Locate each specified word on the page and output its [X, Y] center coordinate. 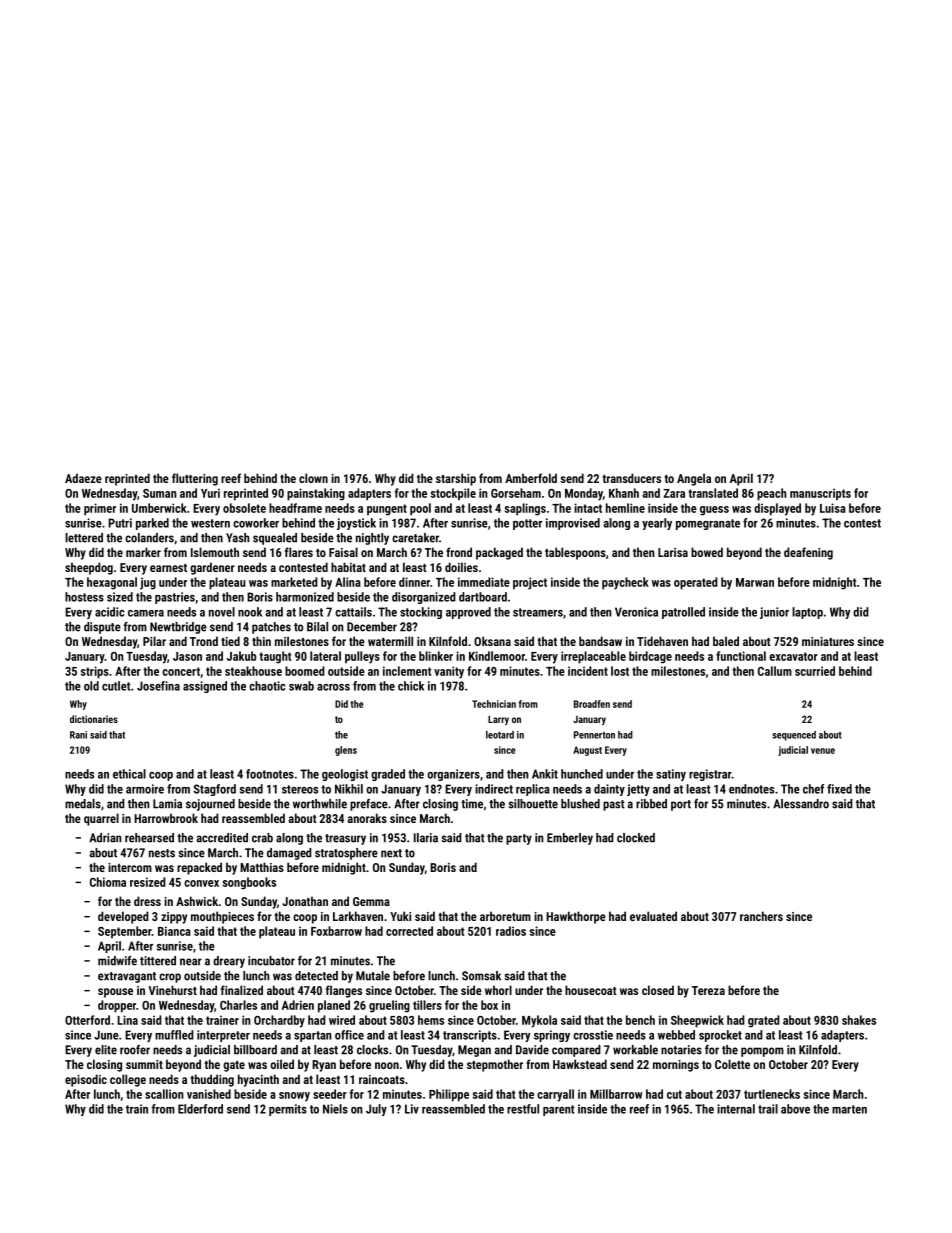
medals [83, 804]
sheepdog [89, 568]
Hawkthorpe [576, 917]
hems [431, 1020]
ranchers [761, 916]
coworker [256, 523]
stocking [421, 613]
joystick [356, 524]
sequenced [794, 736]
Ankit [545, 774]
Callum [775, 671]
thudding [212, 1080]
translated [713, 493]
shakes [859, 1020]
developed [123, 917]
